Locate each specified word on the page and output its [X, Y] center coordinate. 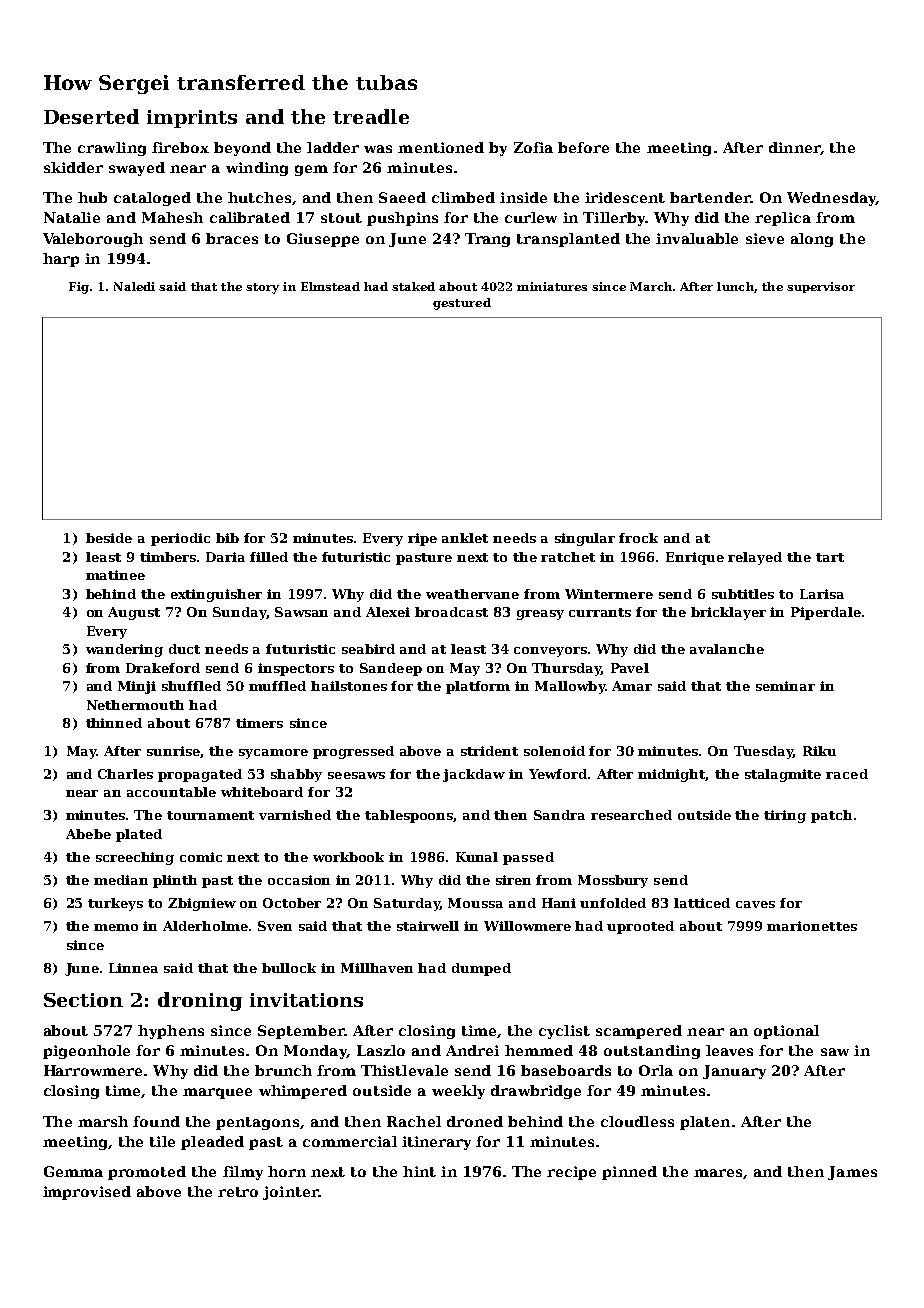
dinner [795, 148]
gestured [462, 304]
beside [109, 538]
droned [475, 1121]
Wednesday [831, 199]
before [583, 147]
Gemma [73, 1171]
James [852, 1173]
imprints [192, 119]
